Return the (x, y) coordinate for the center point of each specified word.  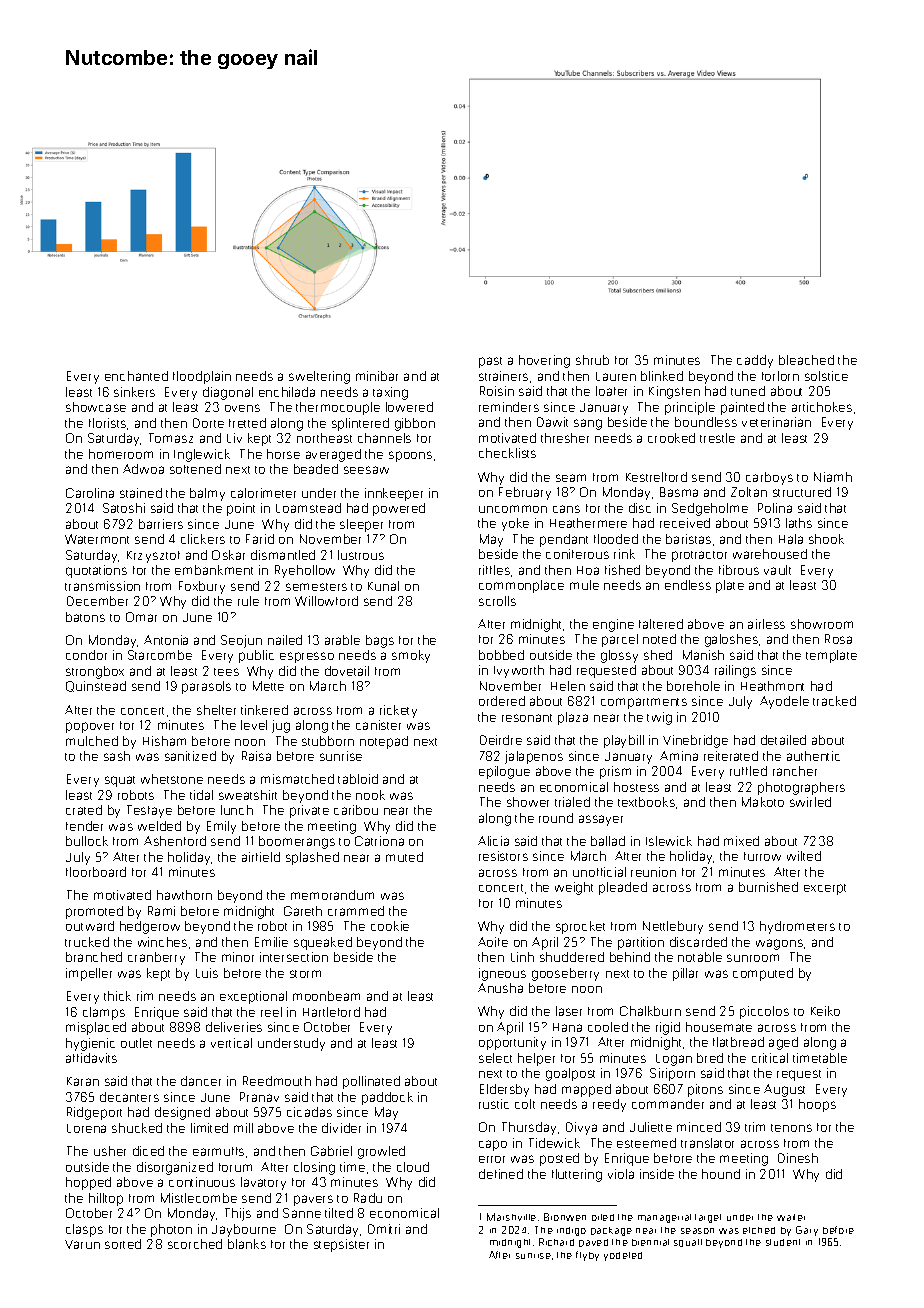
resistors (503, 856)
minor (238, 957)
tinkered (264, 710)
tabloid (358, 779)
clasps (84, 1230)
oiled (603, 1217)
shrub (592, 360)
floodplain (202, 377)
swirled (810, 802)
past (490, 362)
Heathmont (772, 686)
